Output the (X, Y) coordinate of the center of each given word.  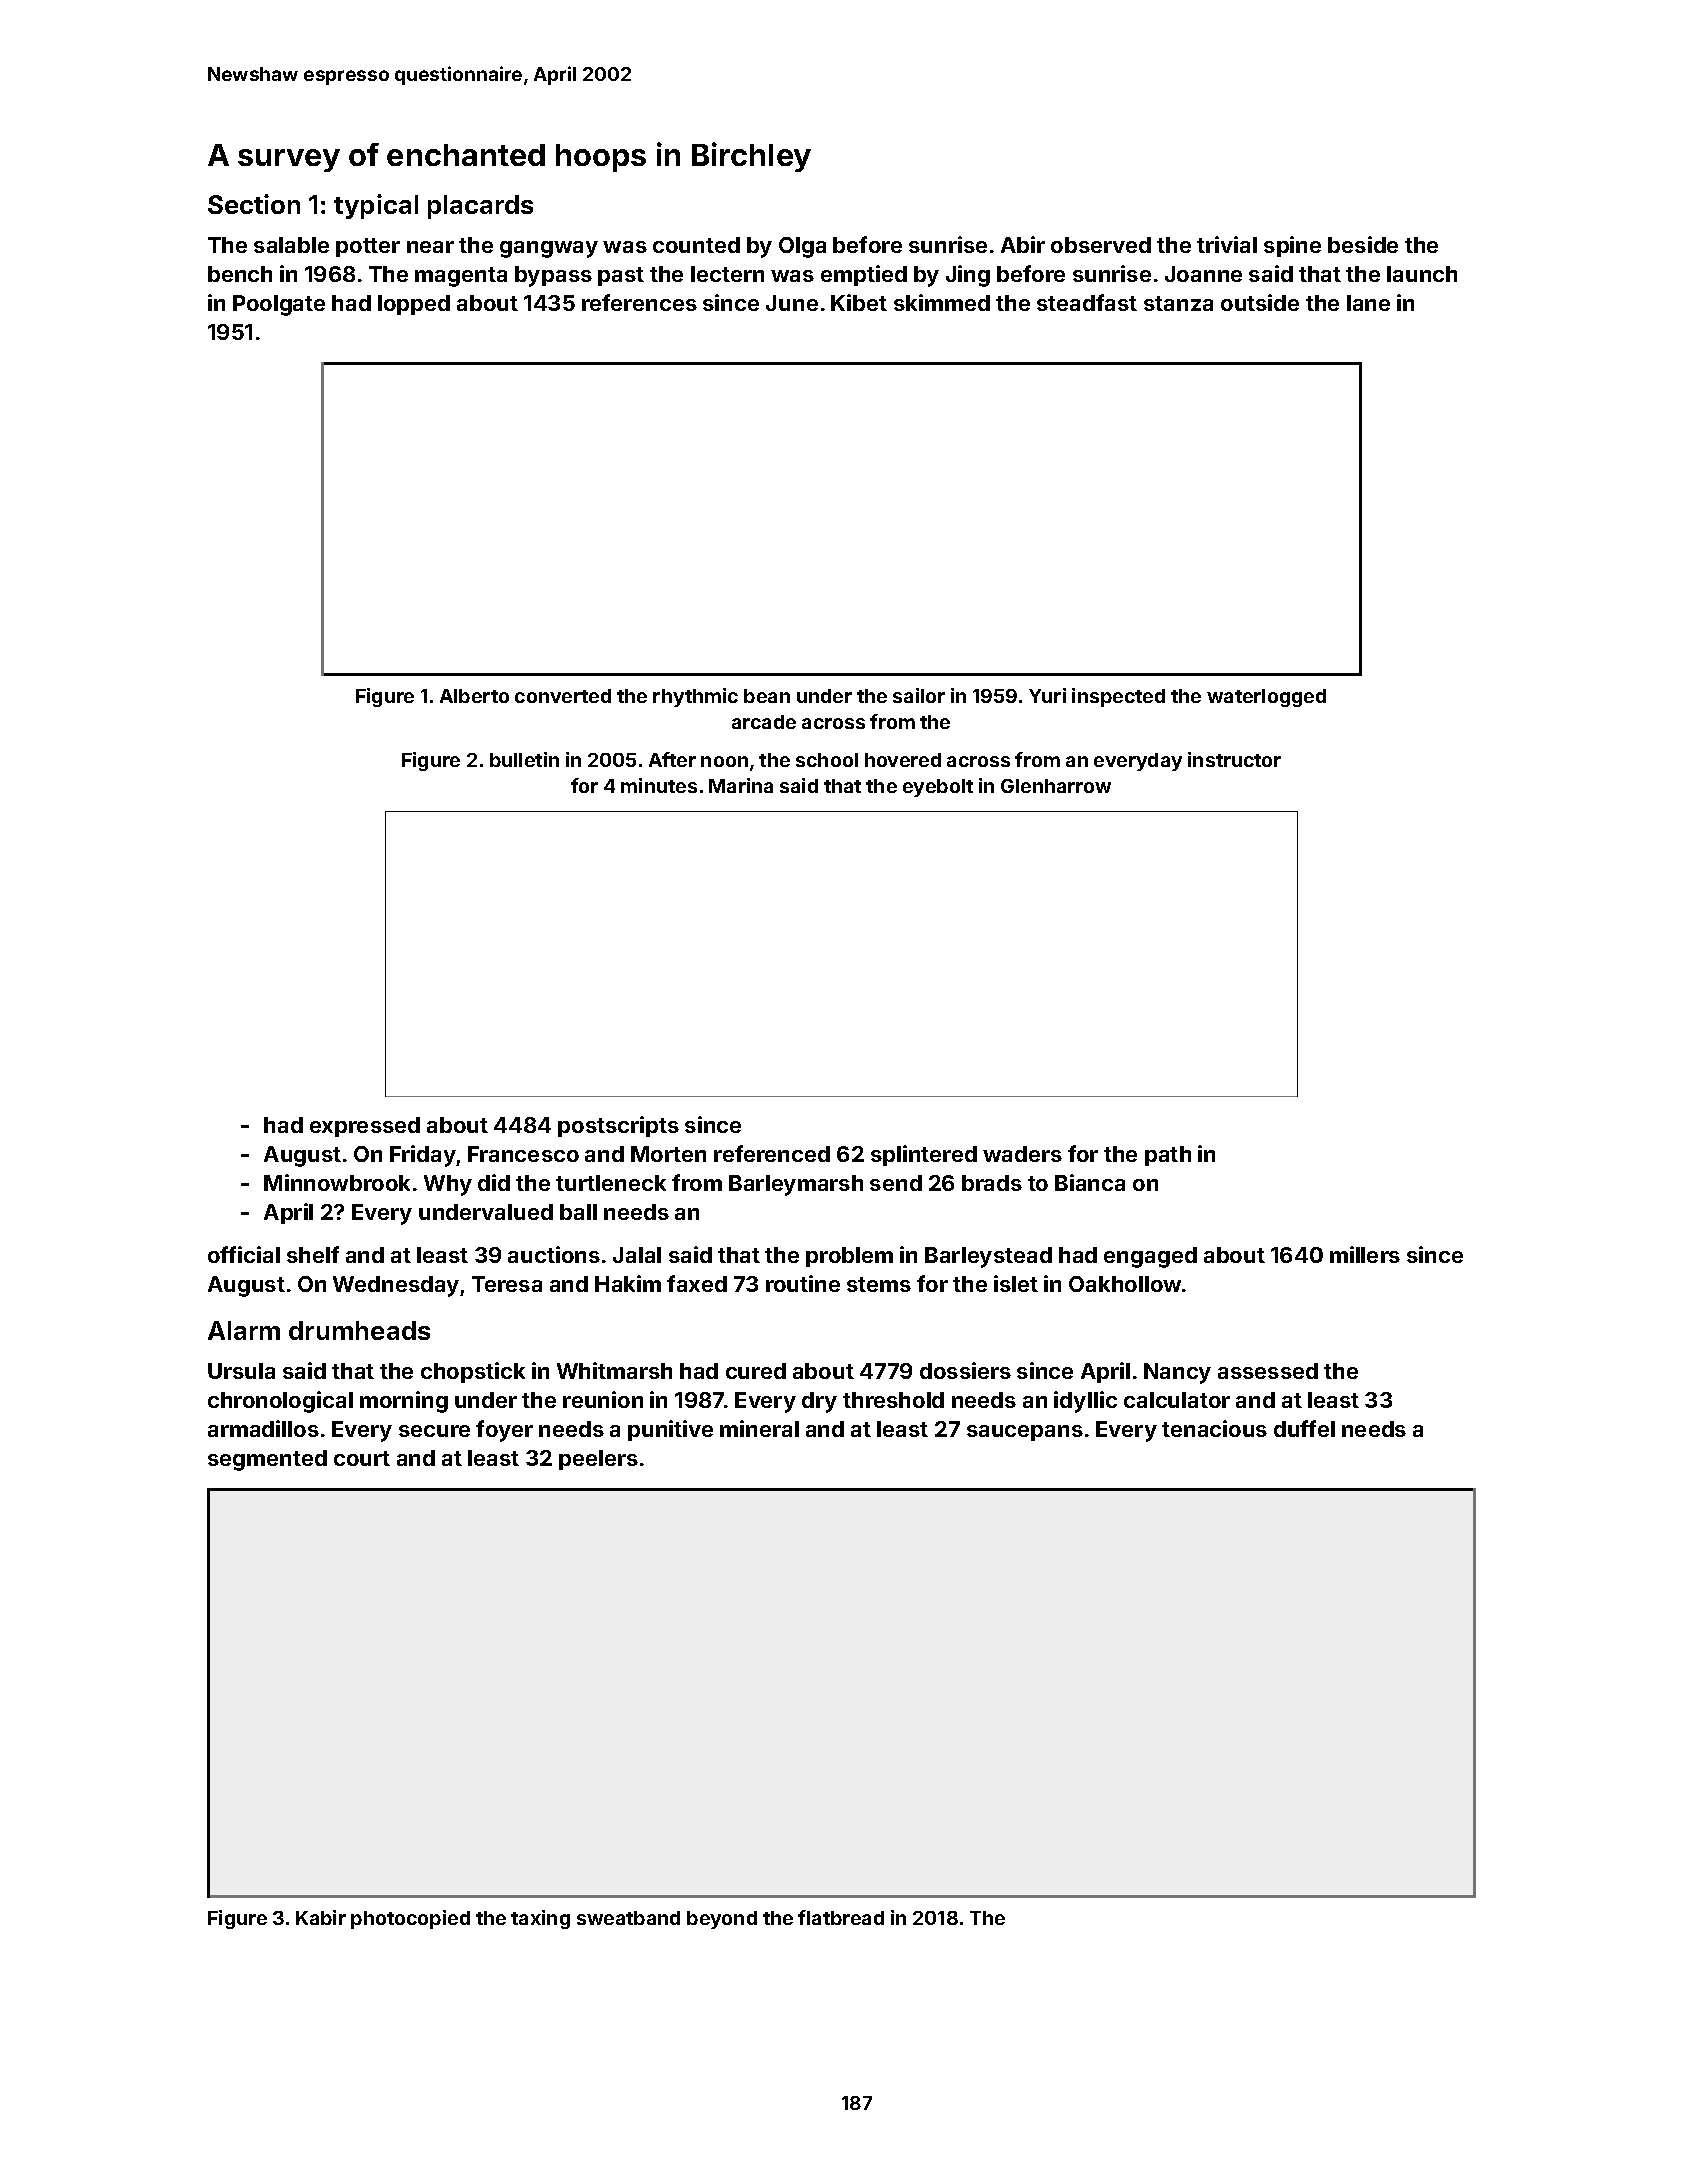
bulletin (524, 759)
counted (696, 245)
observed (1101, 245)
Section (254, 204)
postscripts (618, 1126)
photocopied (410, 1919)
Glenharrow (1056, 786)
